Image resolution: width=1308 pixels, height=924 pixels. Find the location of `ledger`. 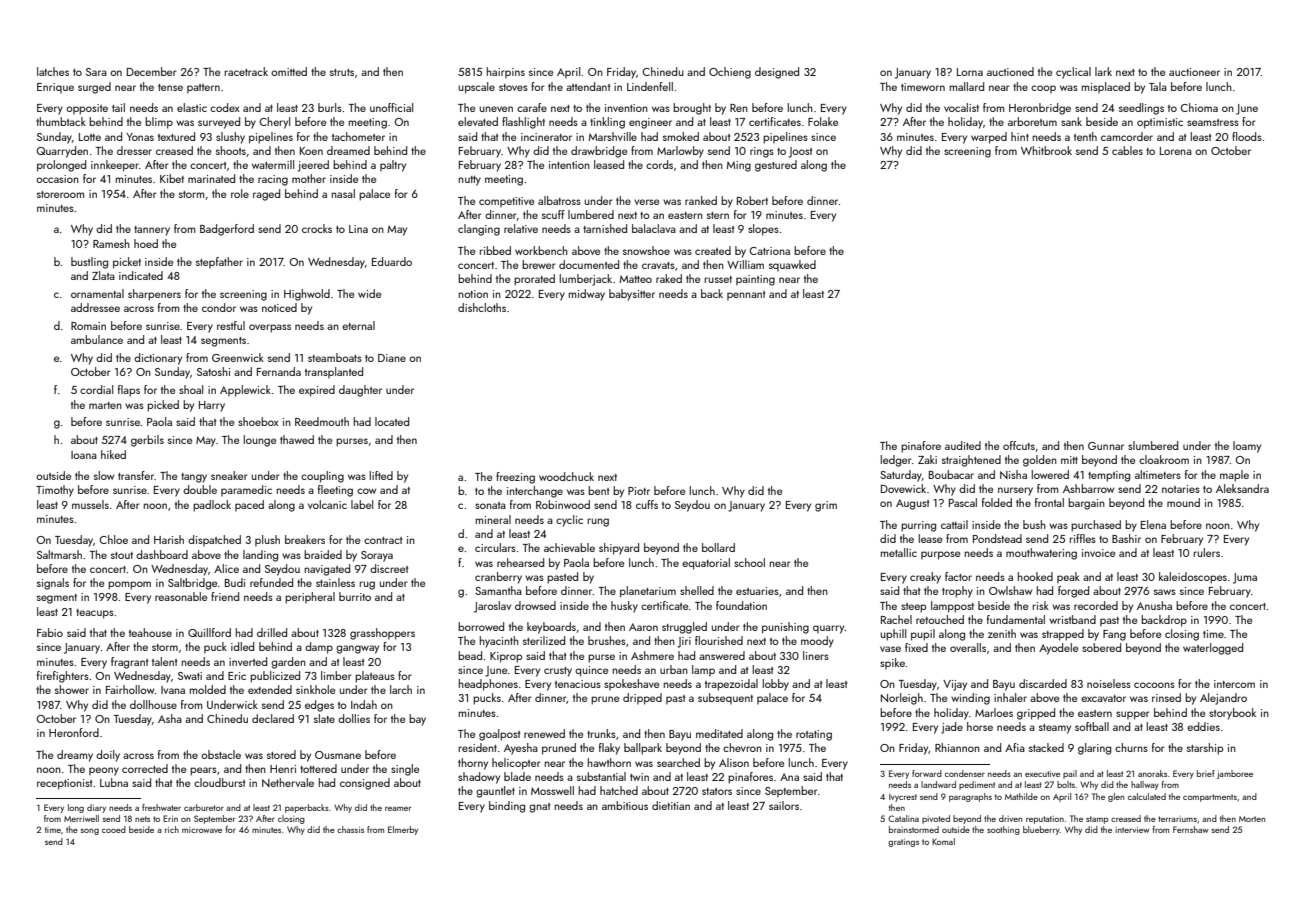

ledger is located at coordinates (896, 461).
